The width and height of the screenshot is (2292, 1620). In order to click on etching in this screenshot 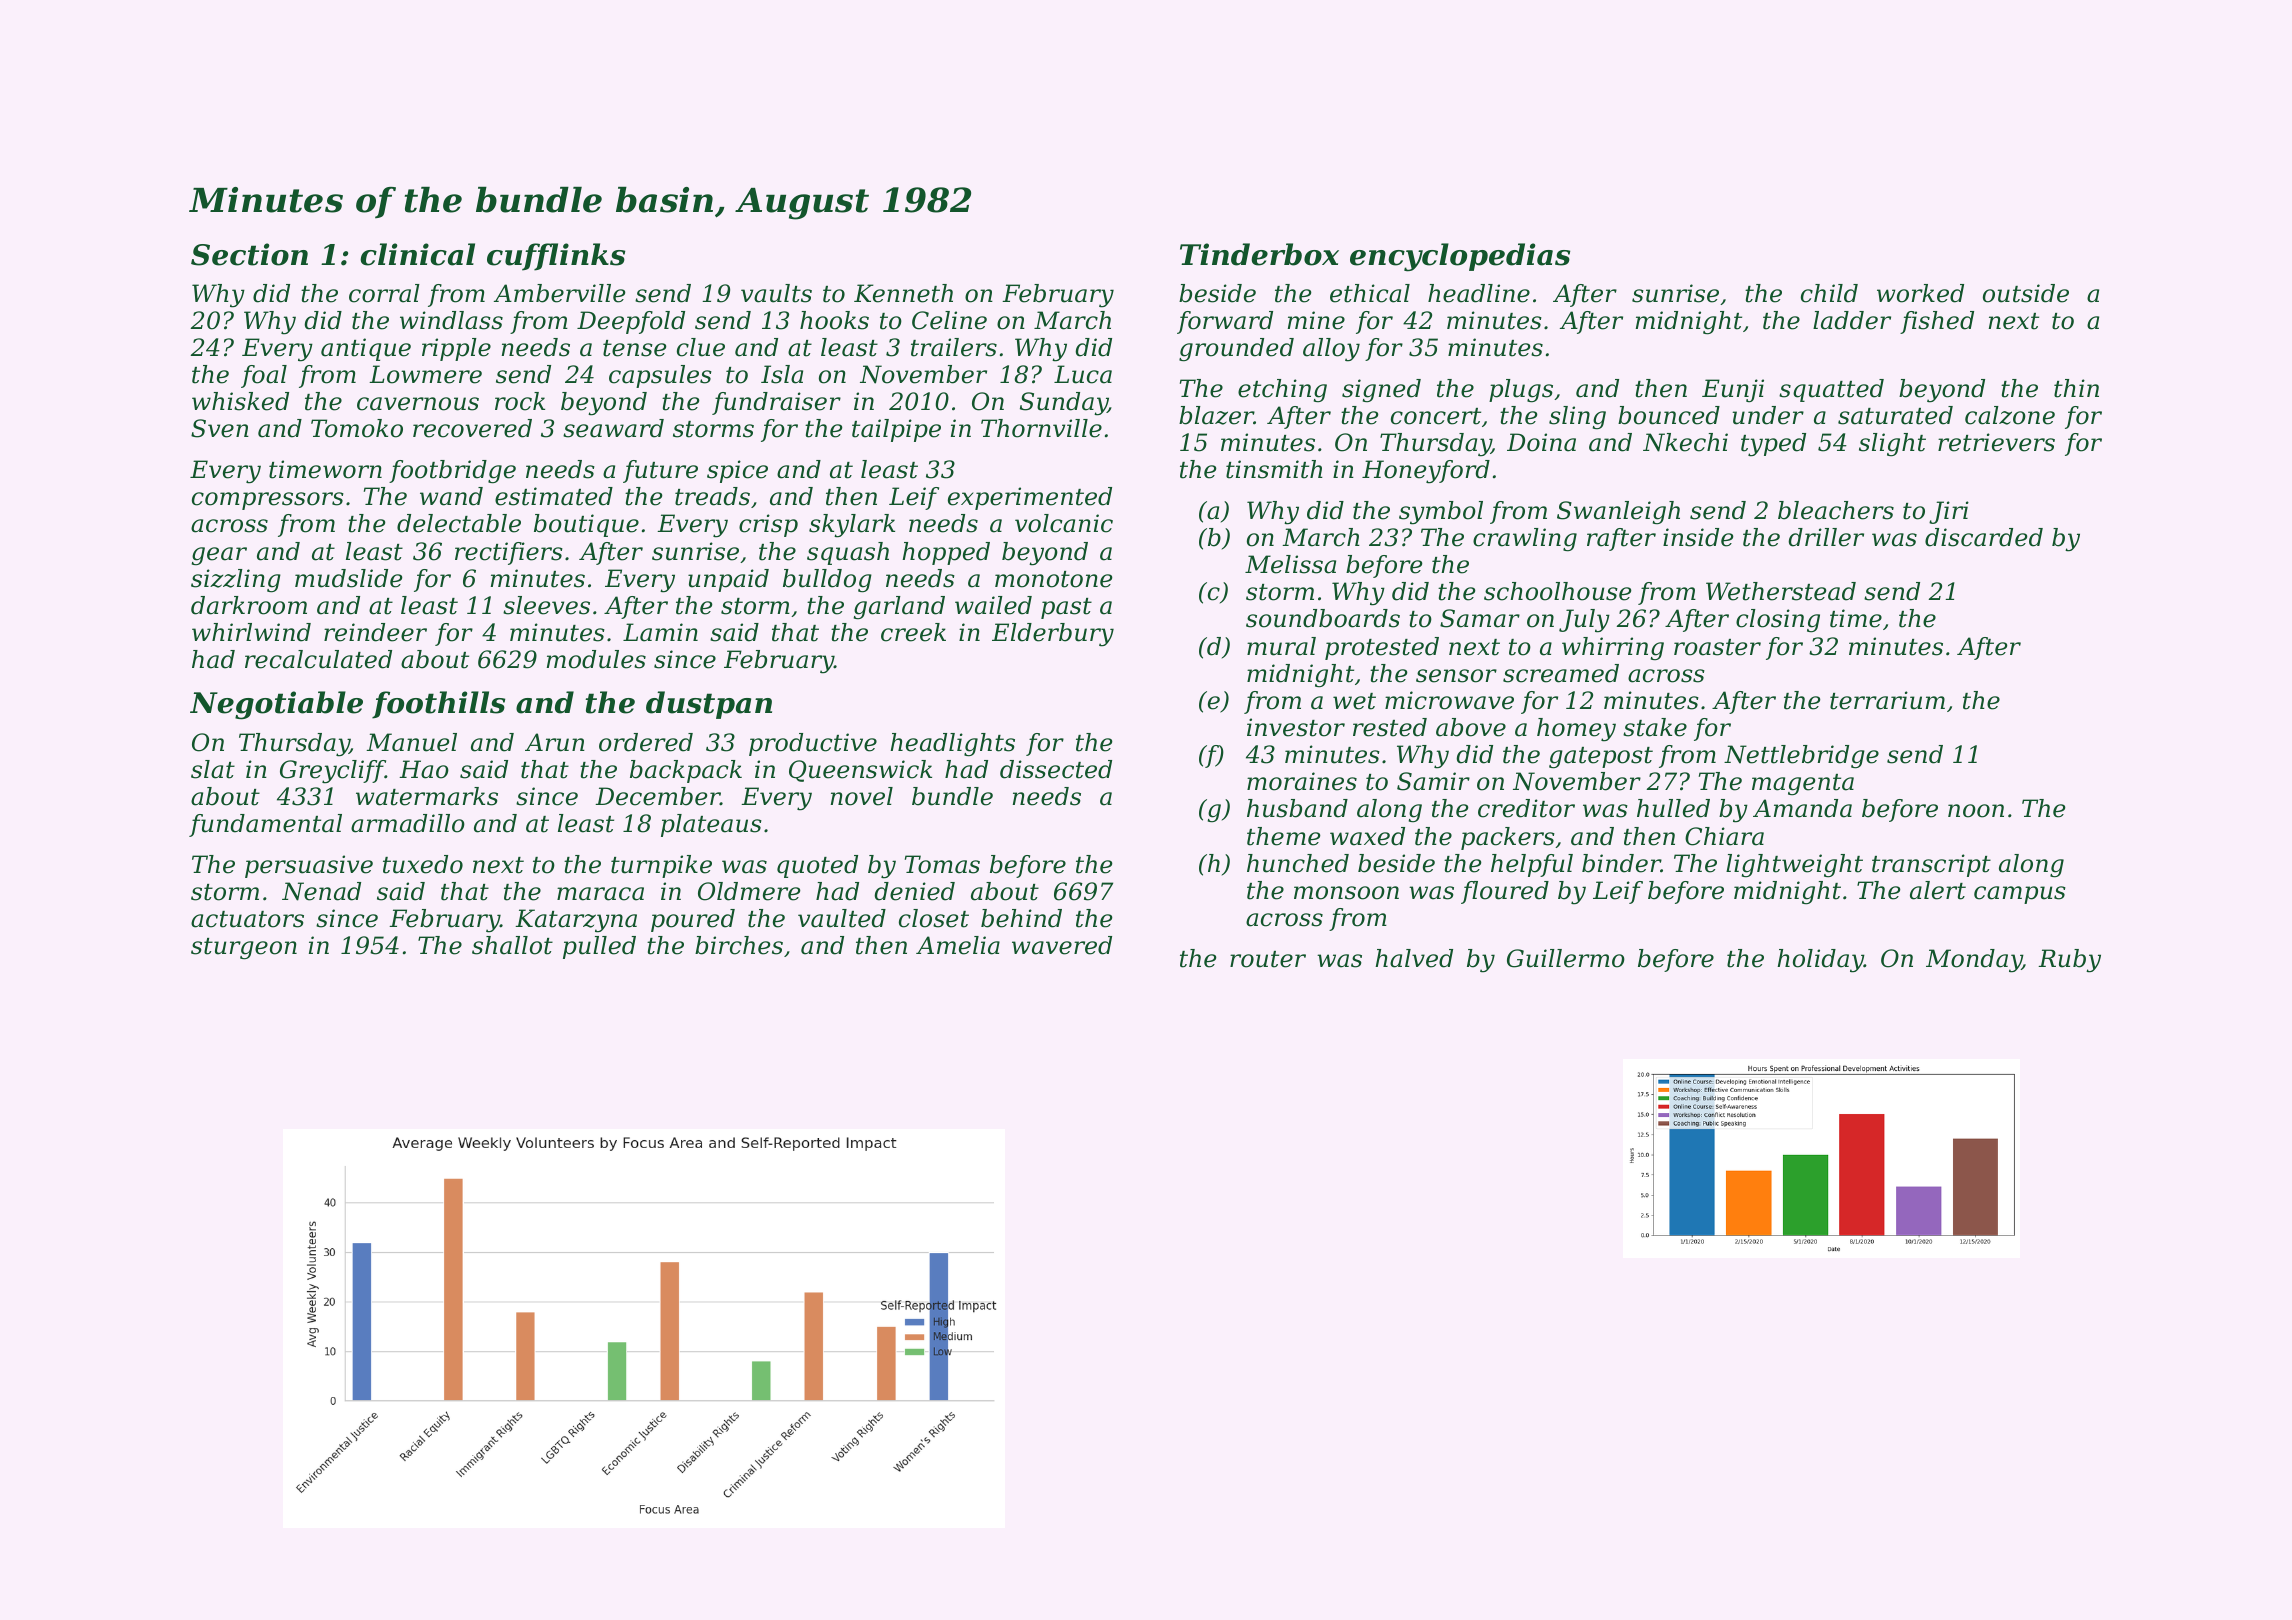, I will do `click(1282, 390)`.
